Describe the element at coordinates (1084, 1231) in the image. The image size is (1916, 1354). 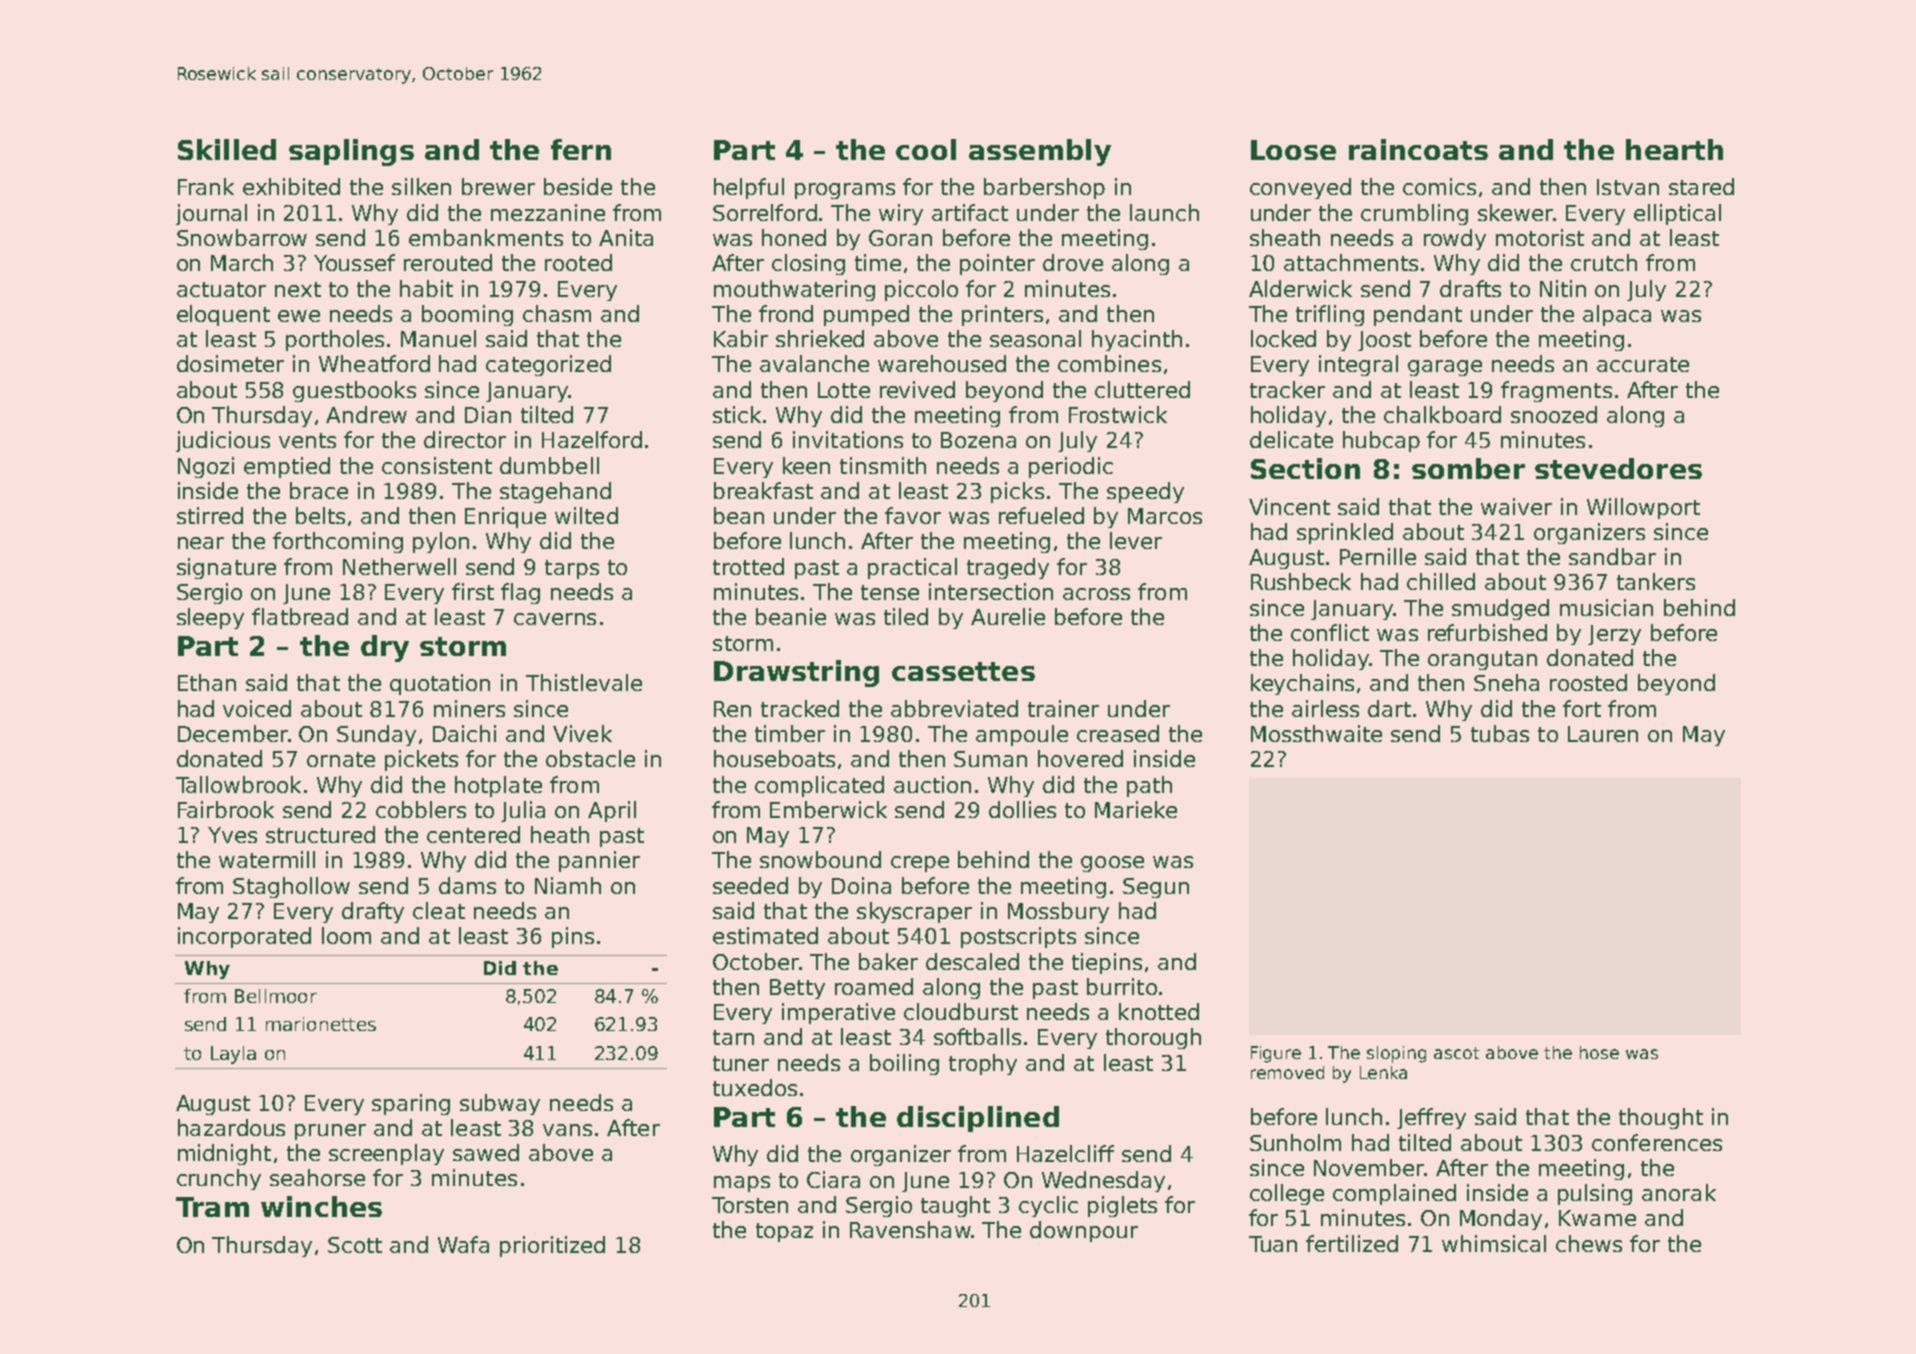
I see `downpour` at that location.
